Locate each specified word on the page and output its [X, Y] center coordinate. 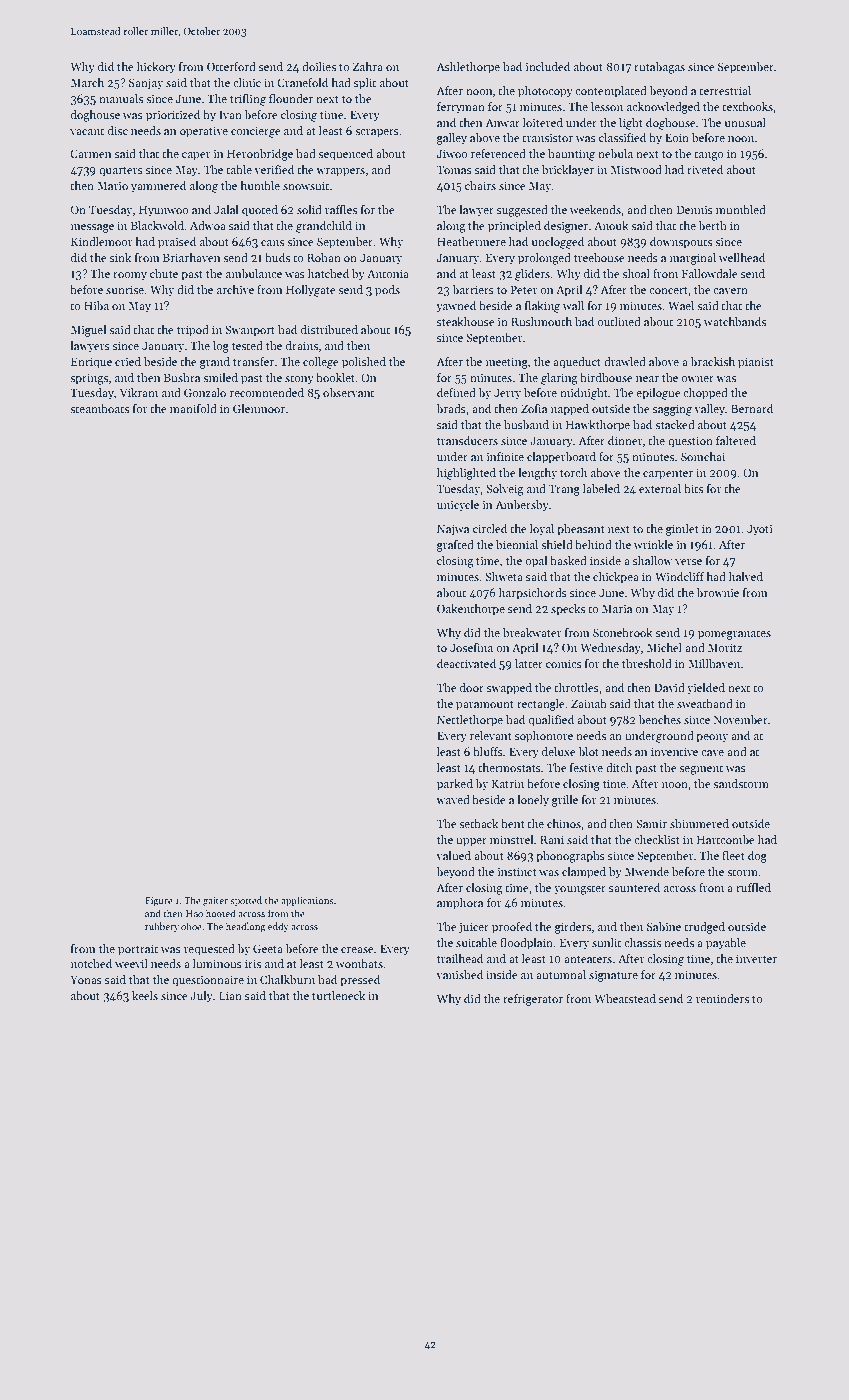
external [660, 488]
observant [348, 392]
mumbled [741, 209]
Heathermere [471, 241]
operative [204, 132]
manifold [193, 408]
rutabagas [659, 68]
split [365, 84]
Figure [159, 902]
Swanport [250, 331]
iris [253, 963]
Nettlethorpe [470, 721]
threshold [647, 663]
